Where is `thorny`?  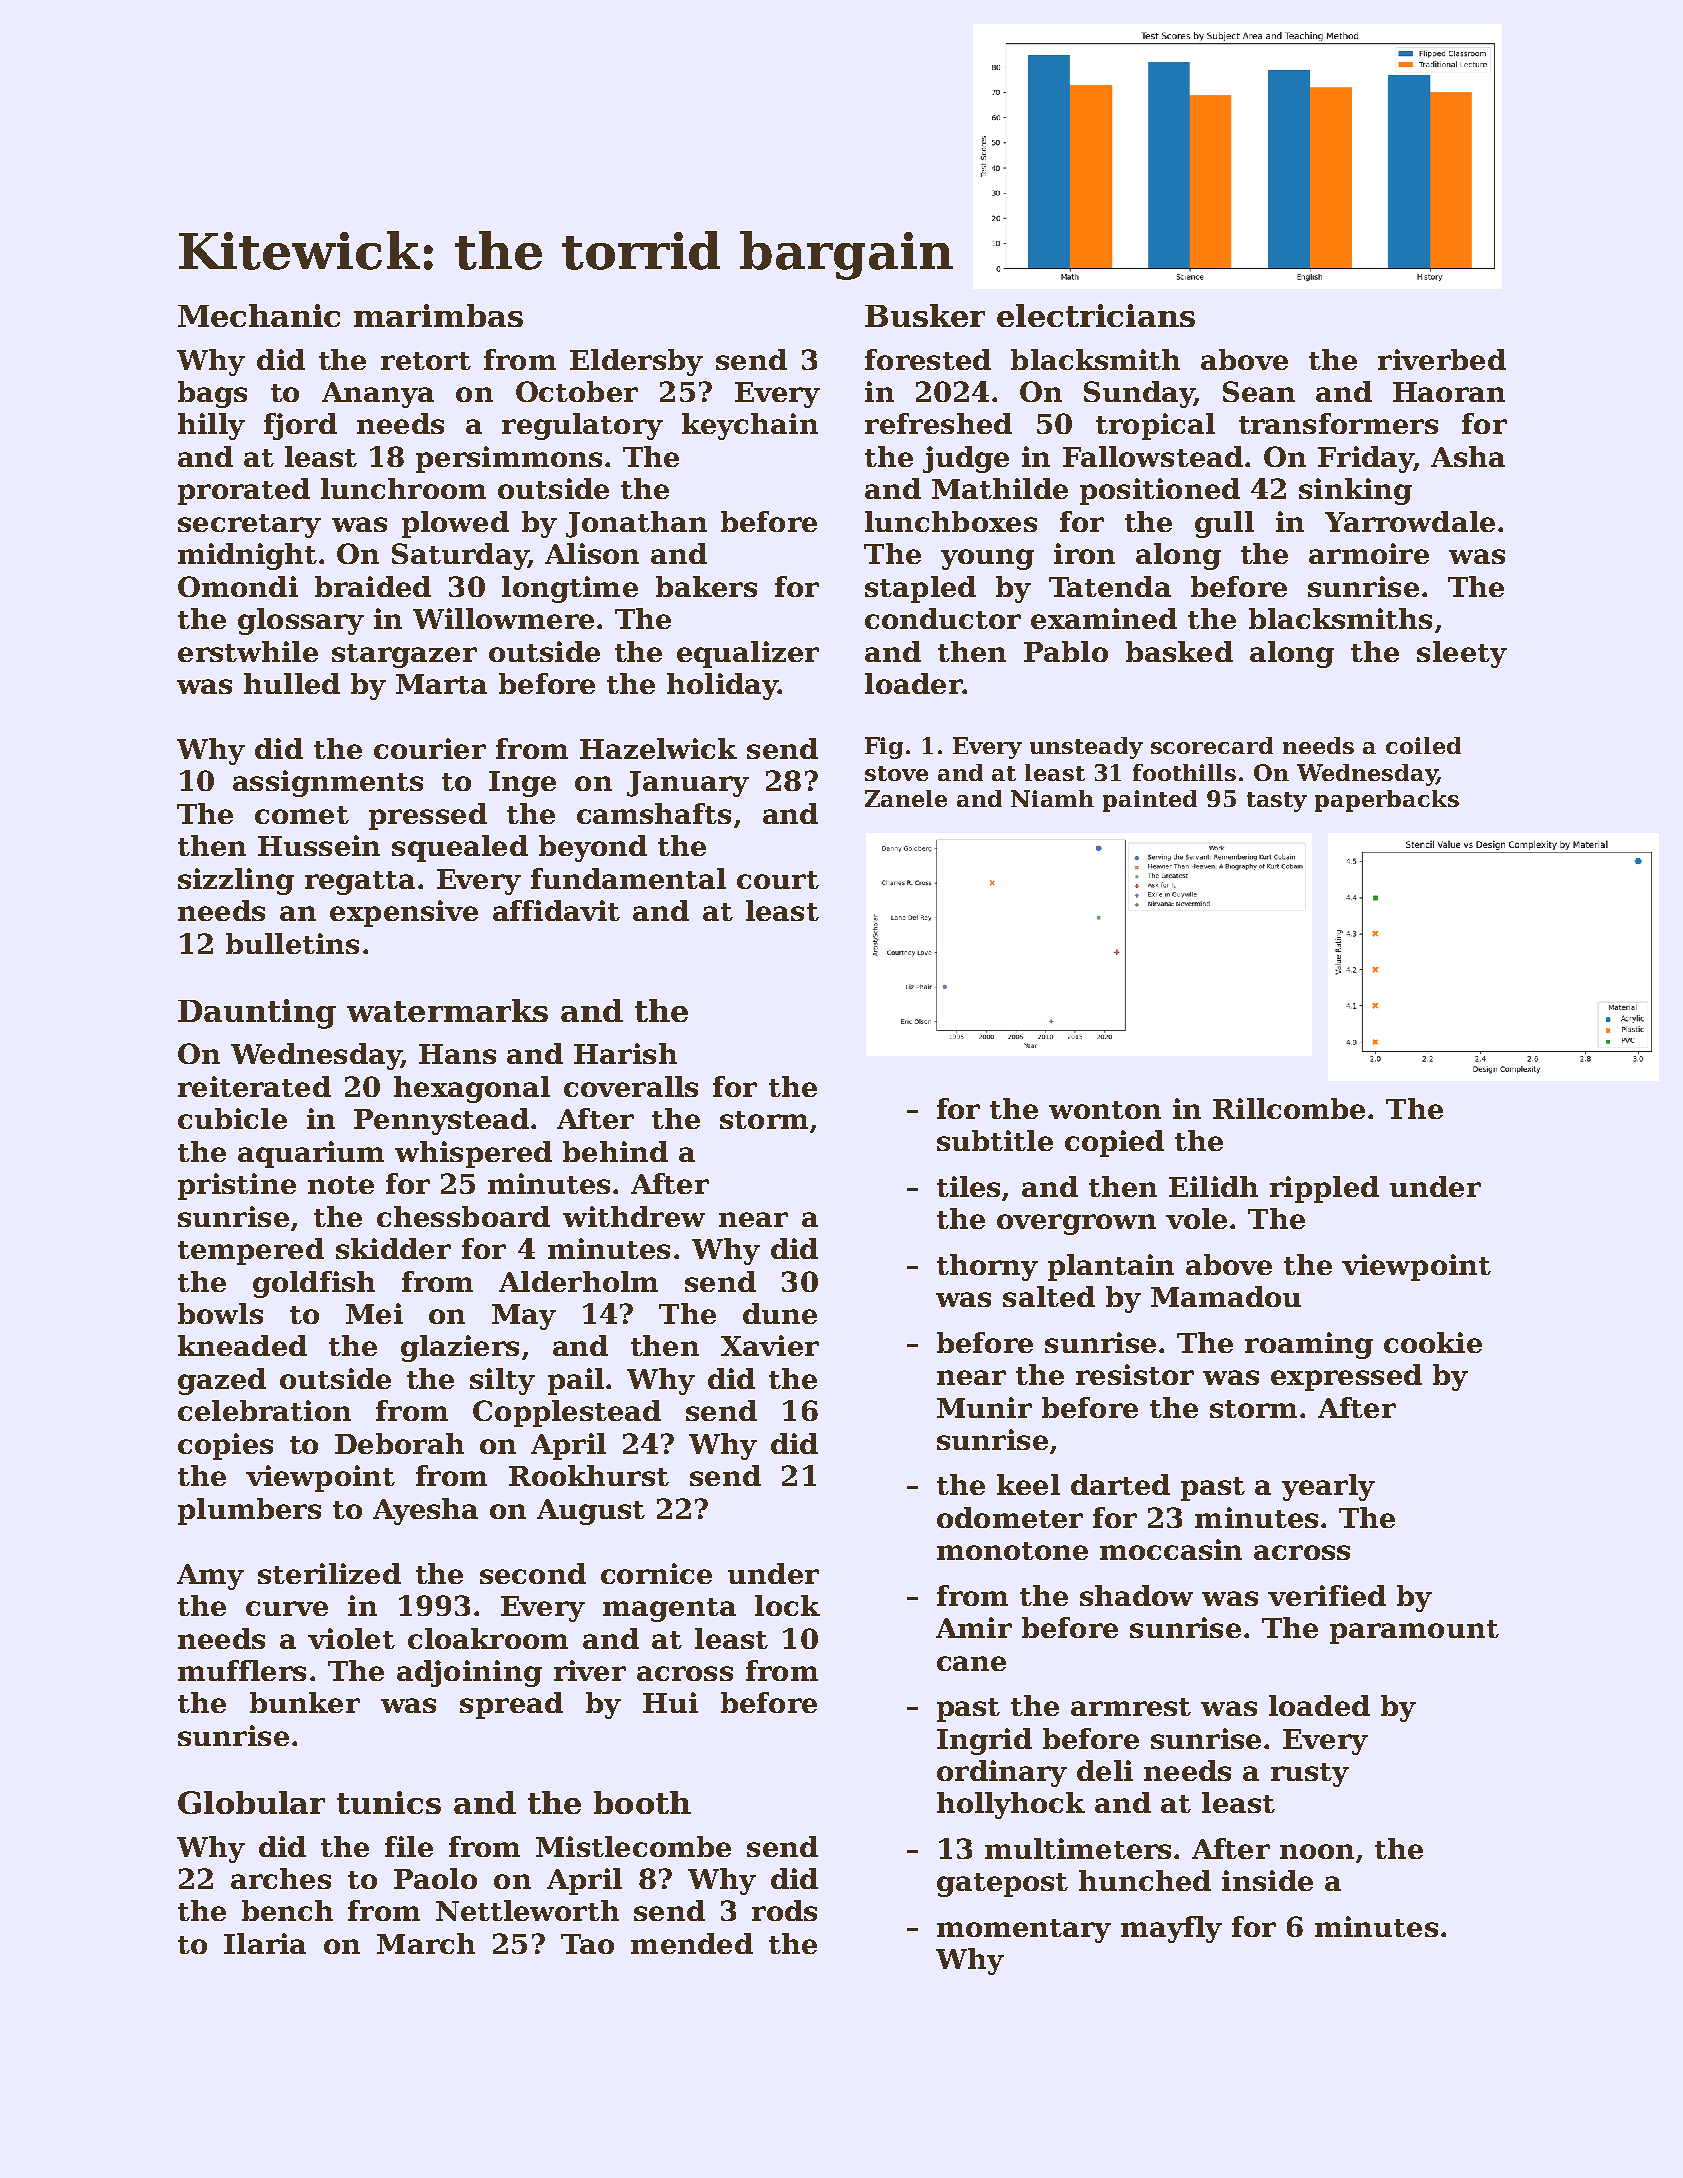
thorny is located at coordinates (987, 1267).
